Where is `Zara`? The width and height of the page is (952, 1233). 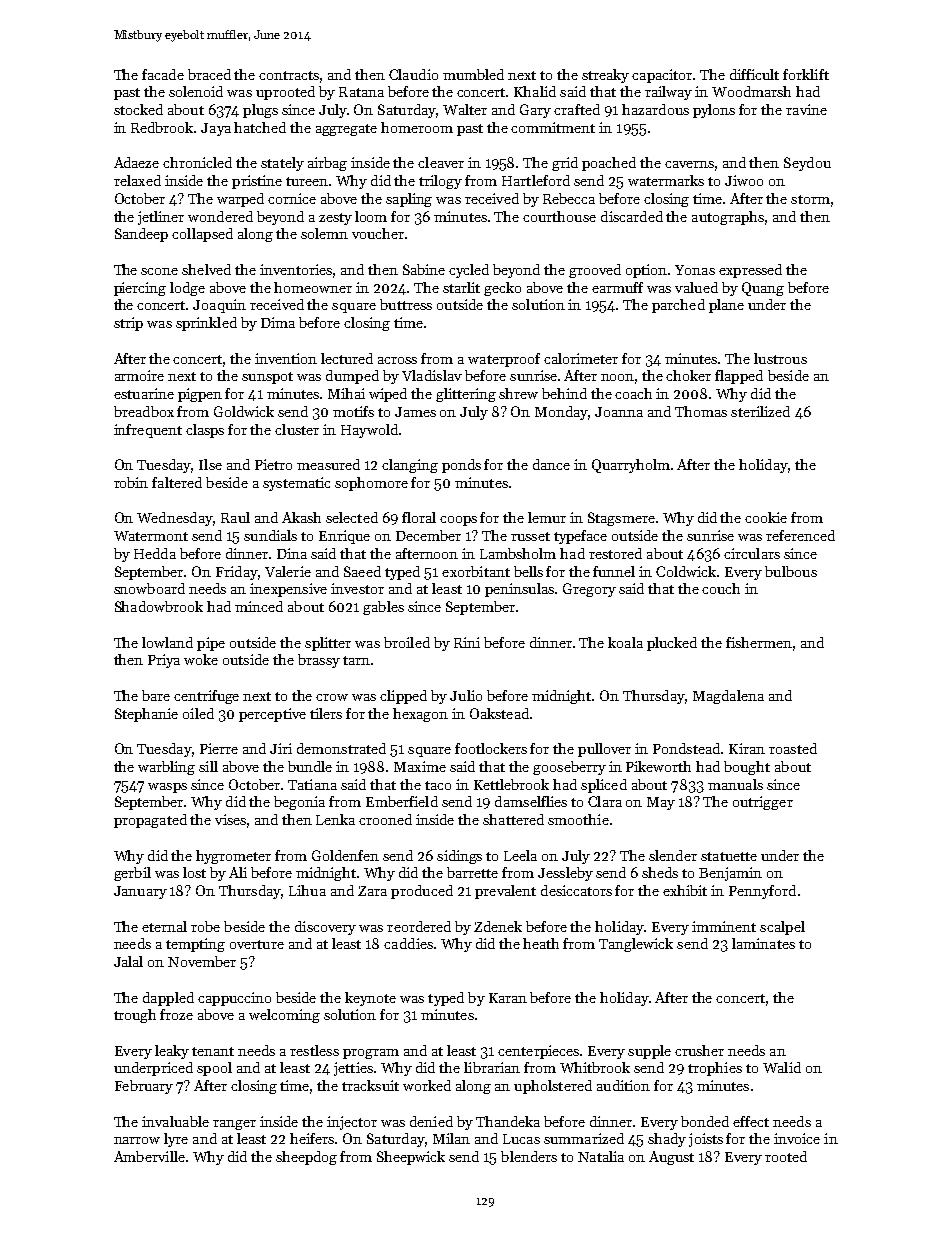
Zara is located at coordinates (372, 891).
